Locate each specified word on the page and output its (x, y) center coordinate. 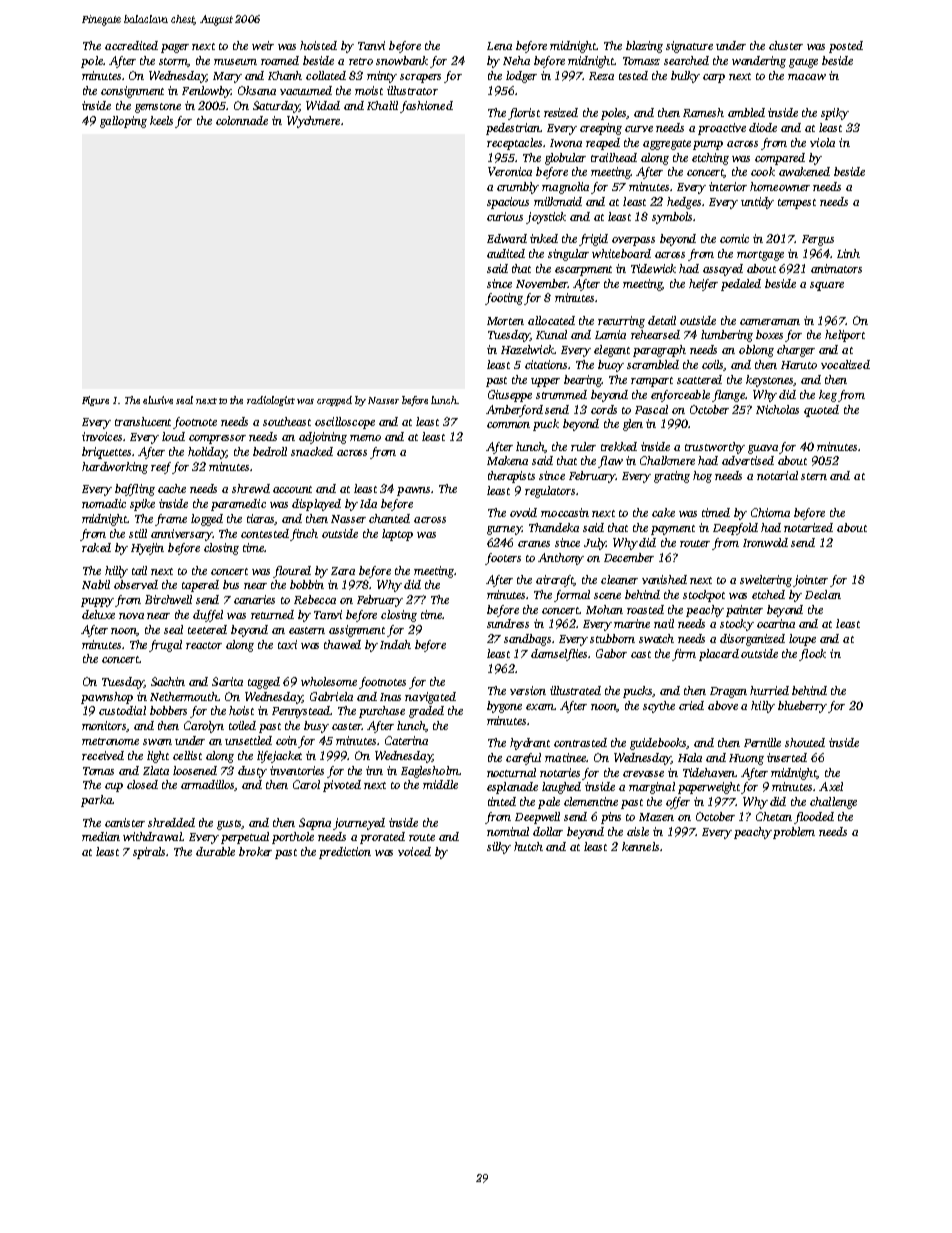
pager (175, 48)
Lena (499, 46)
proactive (722, 129)
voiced (414, 851)
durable (215, 851)
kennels (640, 846)
